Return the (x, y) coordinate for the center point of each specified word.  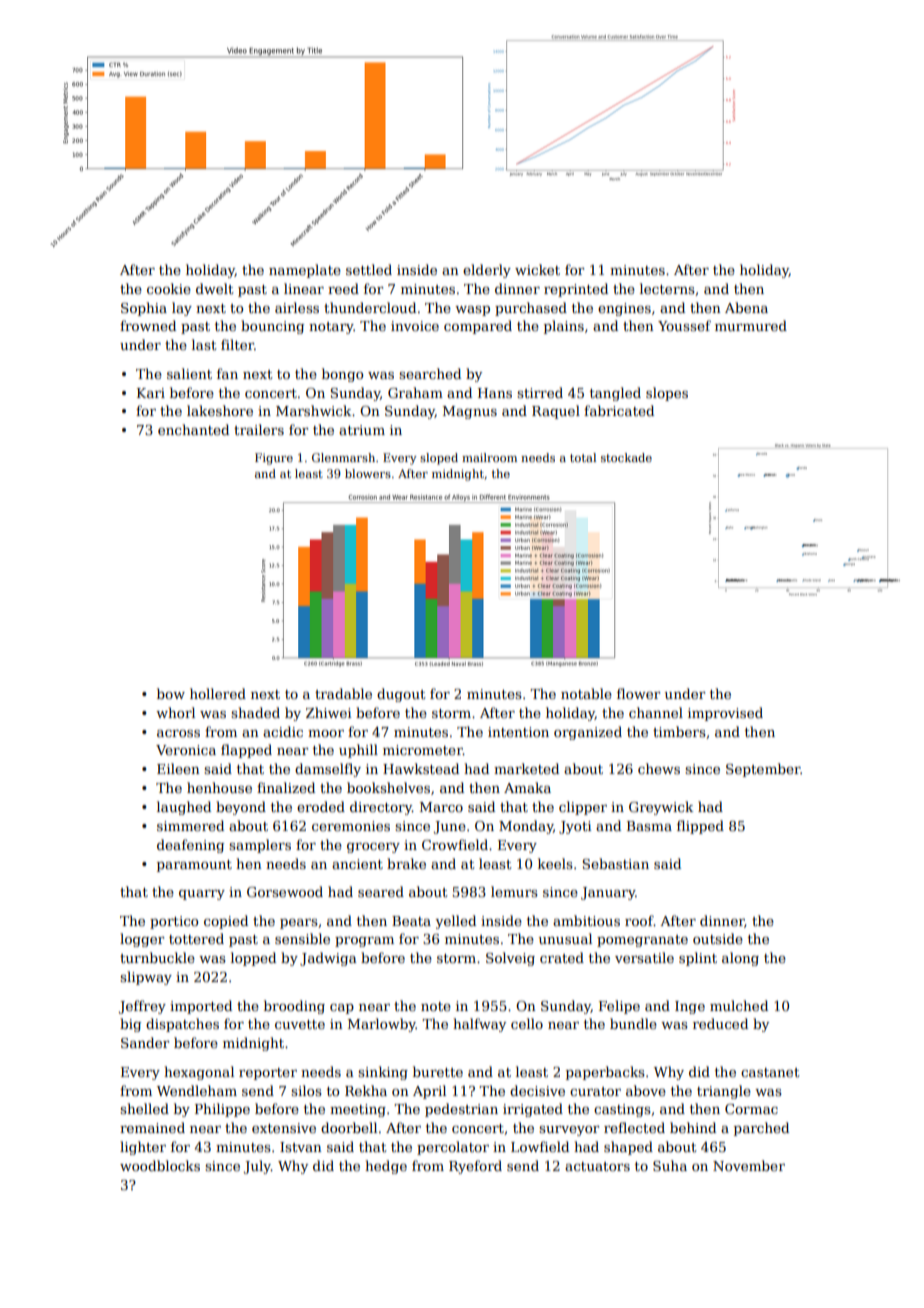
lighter (143, 1148)
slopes (667, 394)
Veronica (186, 750)
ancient (357, 864)
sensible (302, 938)
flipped (700, 827)
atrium (362, 430)
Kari (151, 393)
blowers (368, 473)
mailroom (489, 457)
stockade (626, 457)
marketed (526, 768)
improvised (725, 714)
